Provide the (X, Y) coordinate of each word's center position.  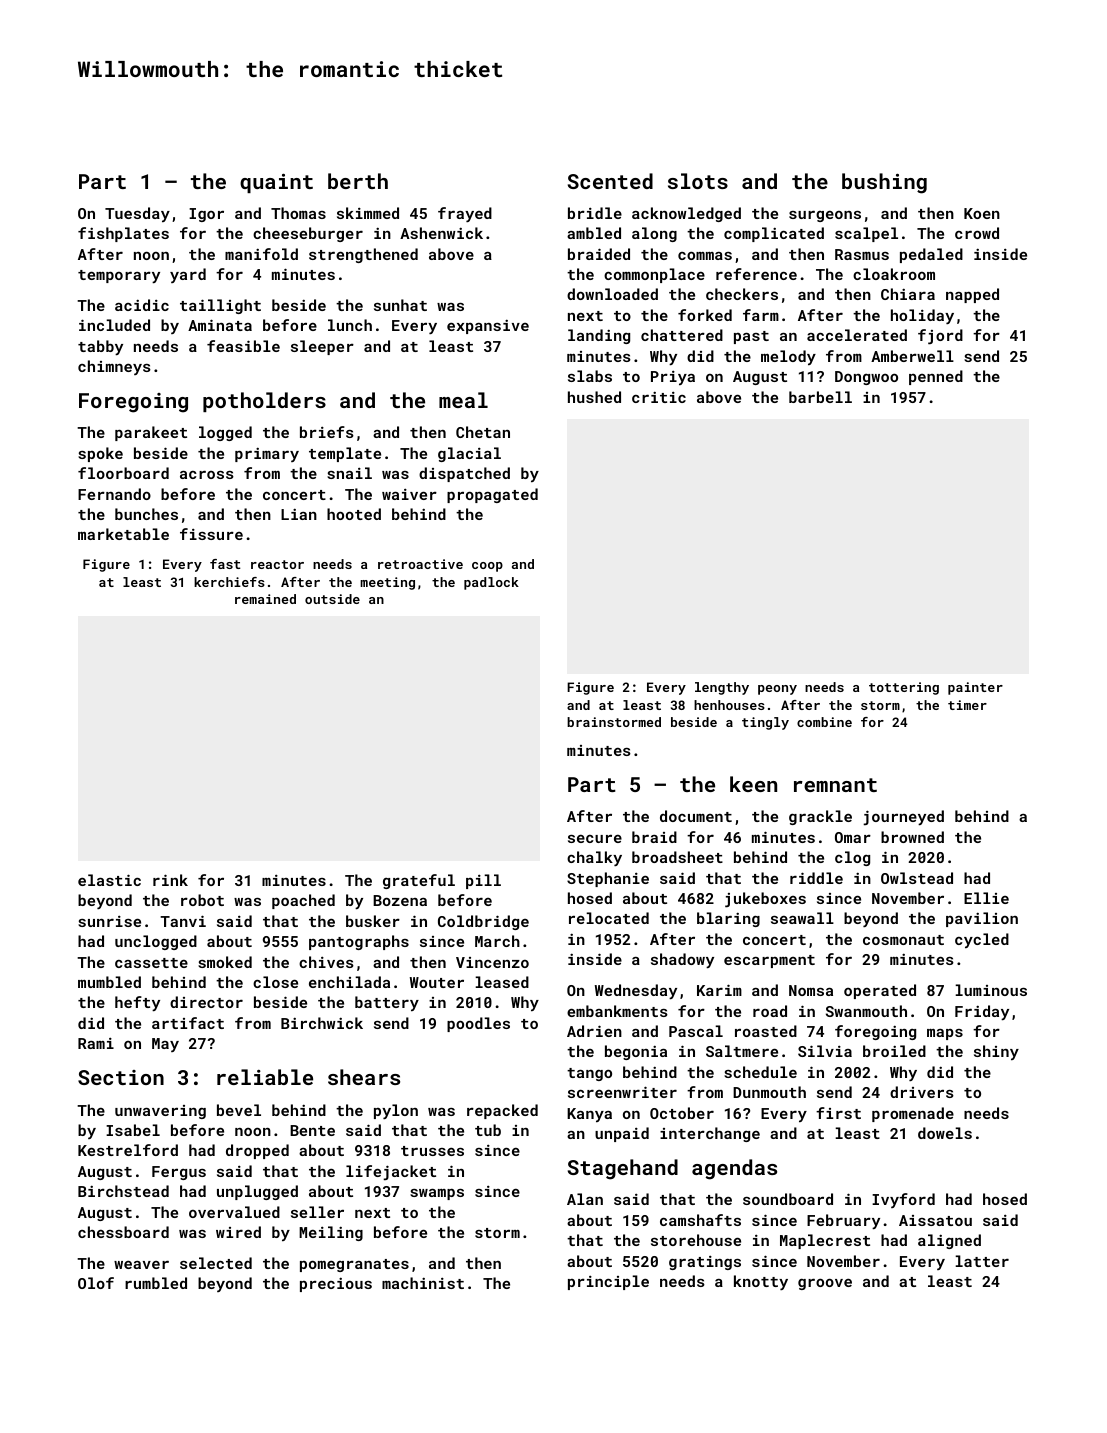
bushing (884, 183)
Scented (610, 181)
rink (170, 880)
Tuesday (137, 214)
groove (825, 1284)
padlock (491, 583)
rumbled (156, 1283)
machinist (423, 1283)
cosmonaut (903, 940)
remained (265, 599)
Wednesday (636, 992)
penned (936, 377)
